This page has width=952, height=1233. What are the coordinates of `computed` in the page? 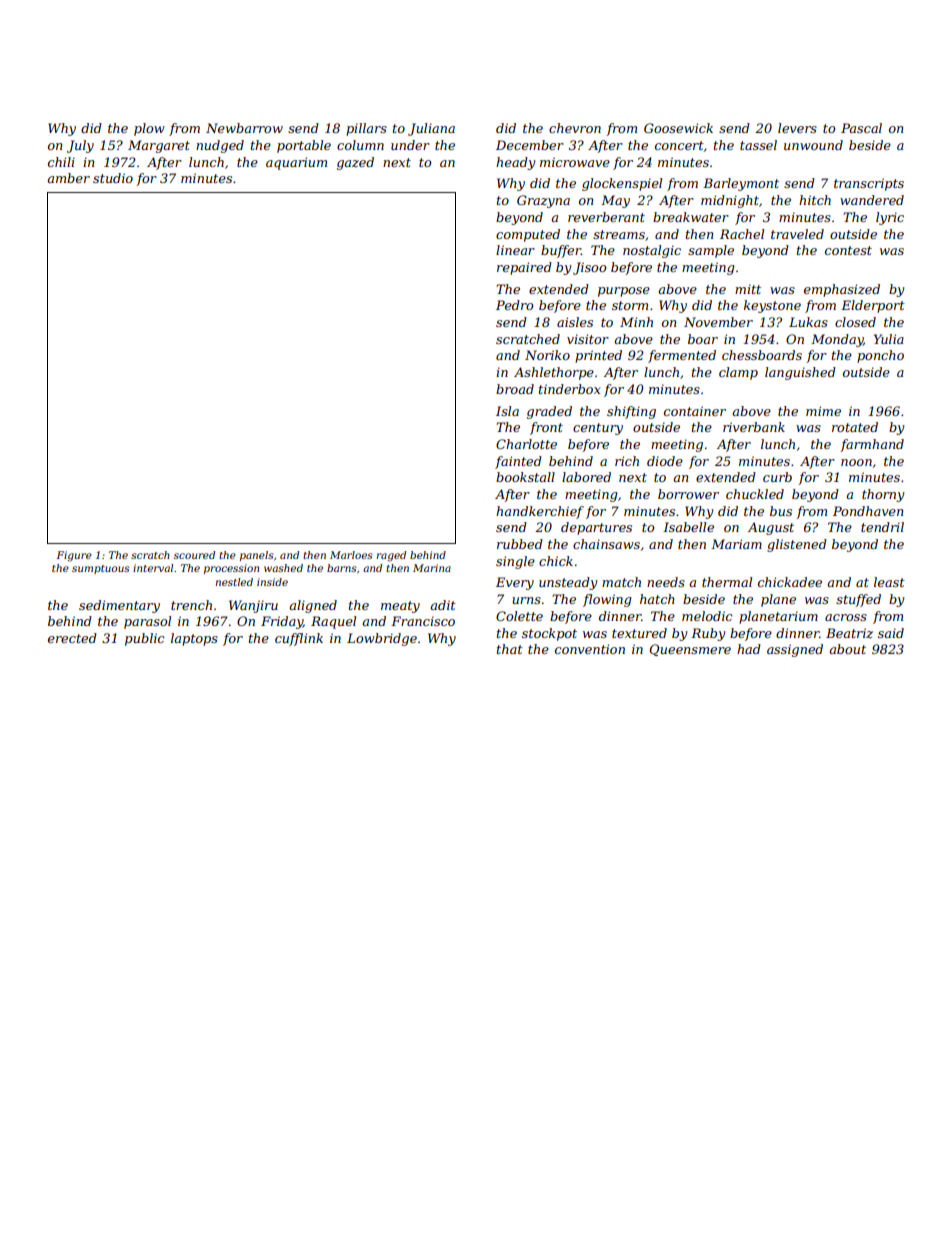 It's located at (528, 235).
